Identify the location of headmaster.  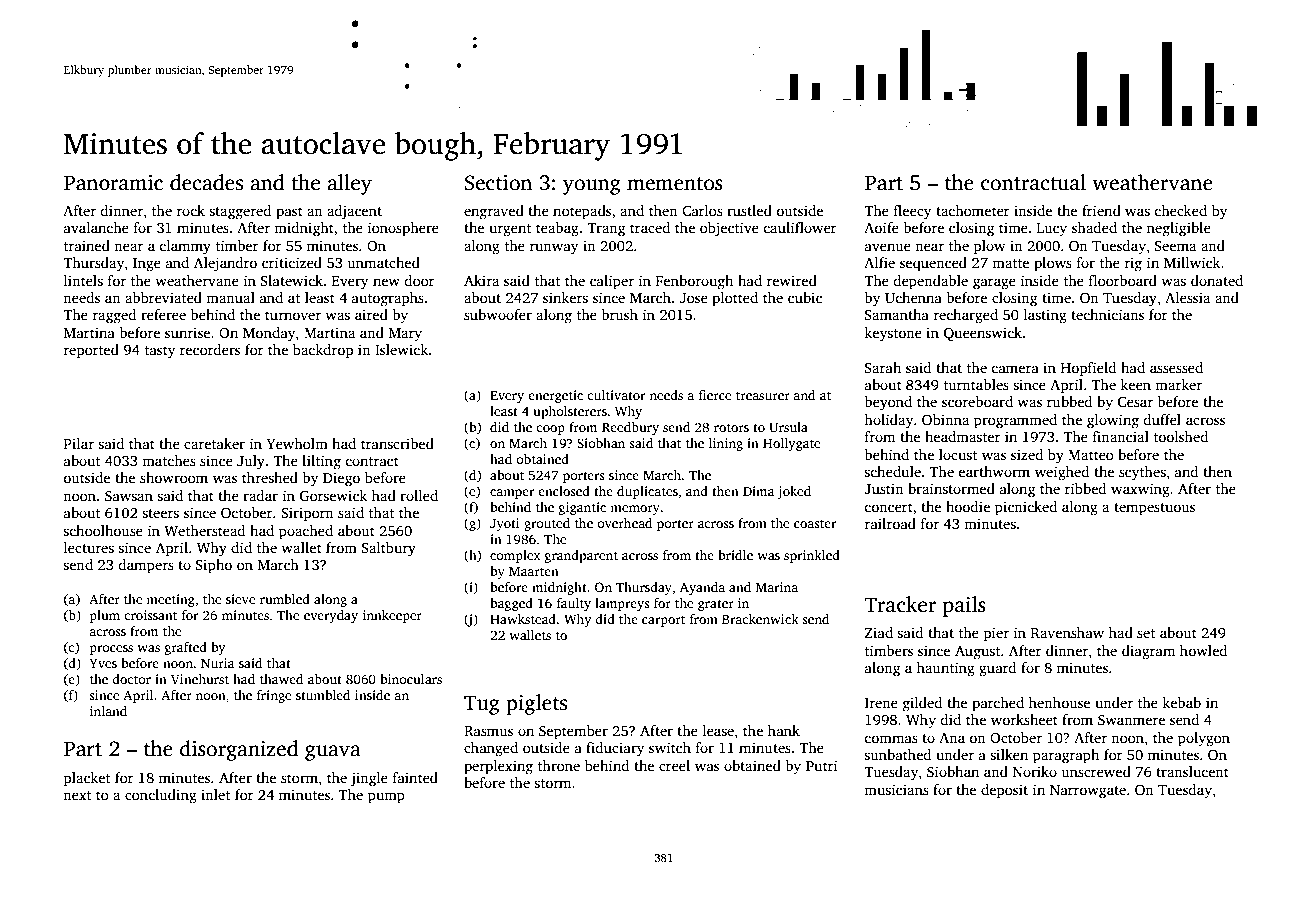
(963, 436).
